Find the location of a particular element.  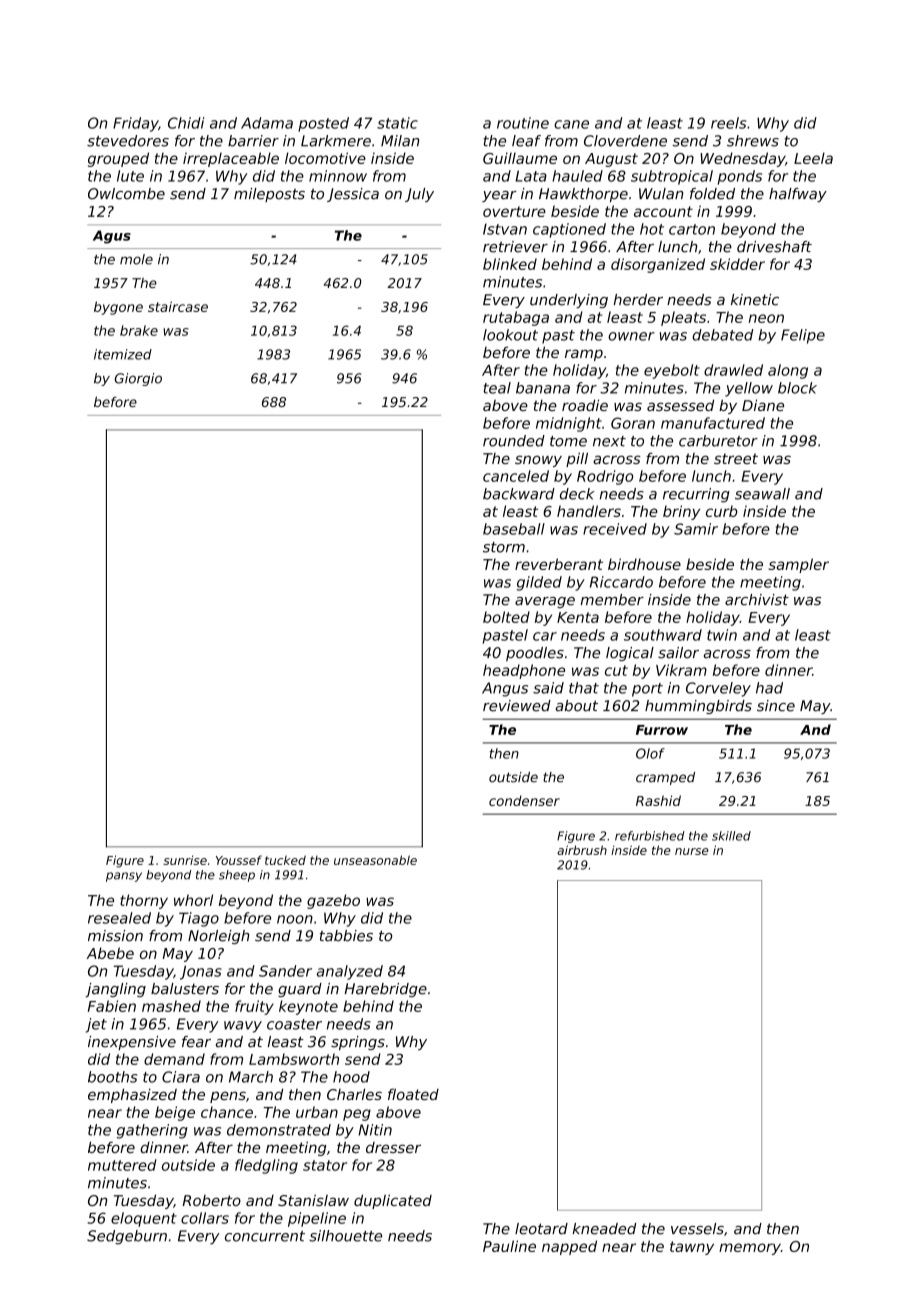

hot is located at coordinates (652, 229).
